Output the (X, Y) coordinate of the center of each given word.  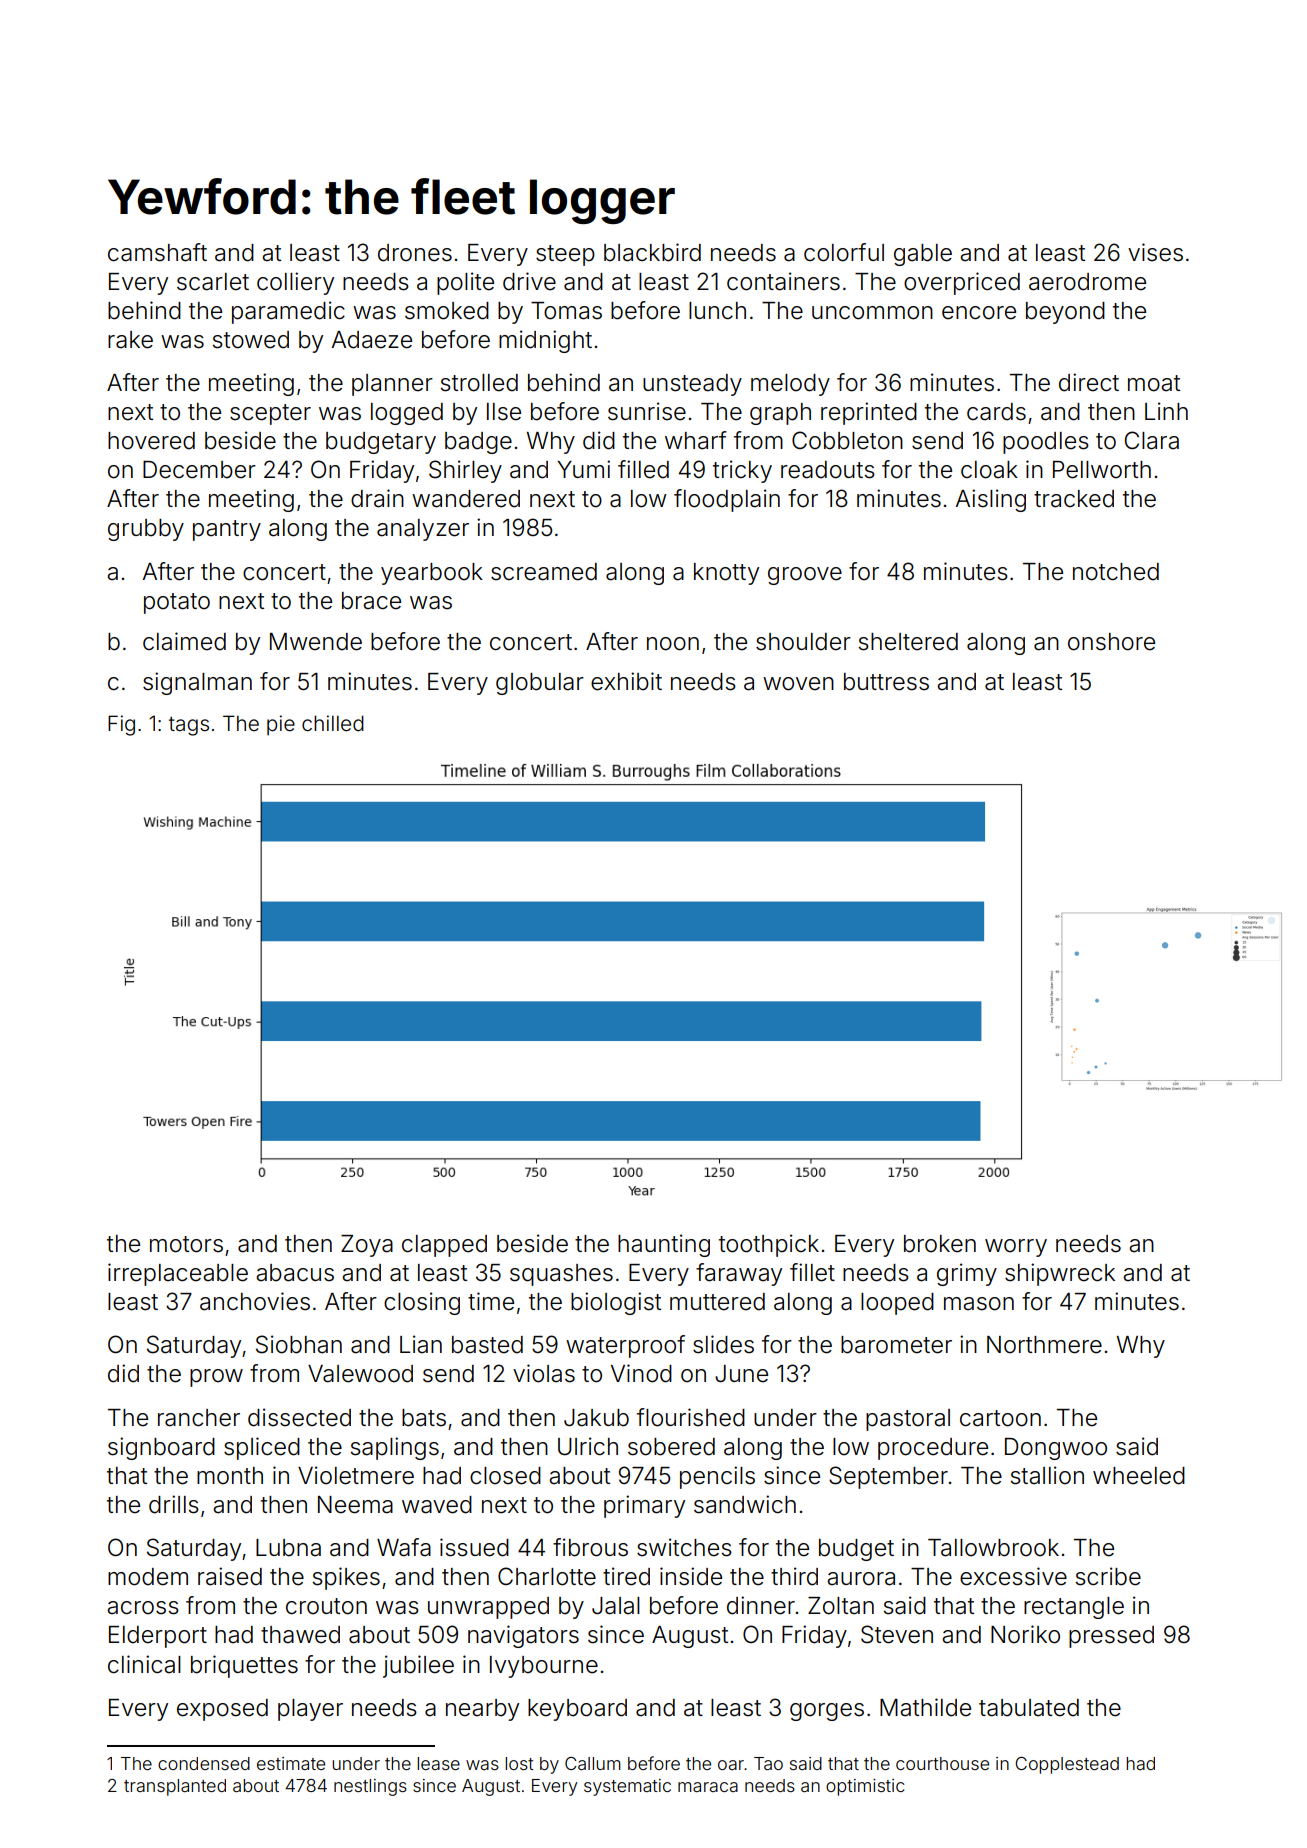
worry (1016, 1248)
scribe (1108, 1576)
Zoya (367, 1246)
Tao (768, 1763)
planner (392, 385)
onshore (1111, 642)
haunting (664, 1245)
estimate (291, 1763)
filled (643, 469)
